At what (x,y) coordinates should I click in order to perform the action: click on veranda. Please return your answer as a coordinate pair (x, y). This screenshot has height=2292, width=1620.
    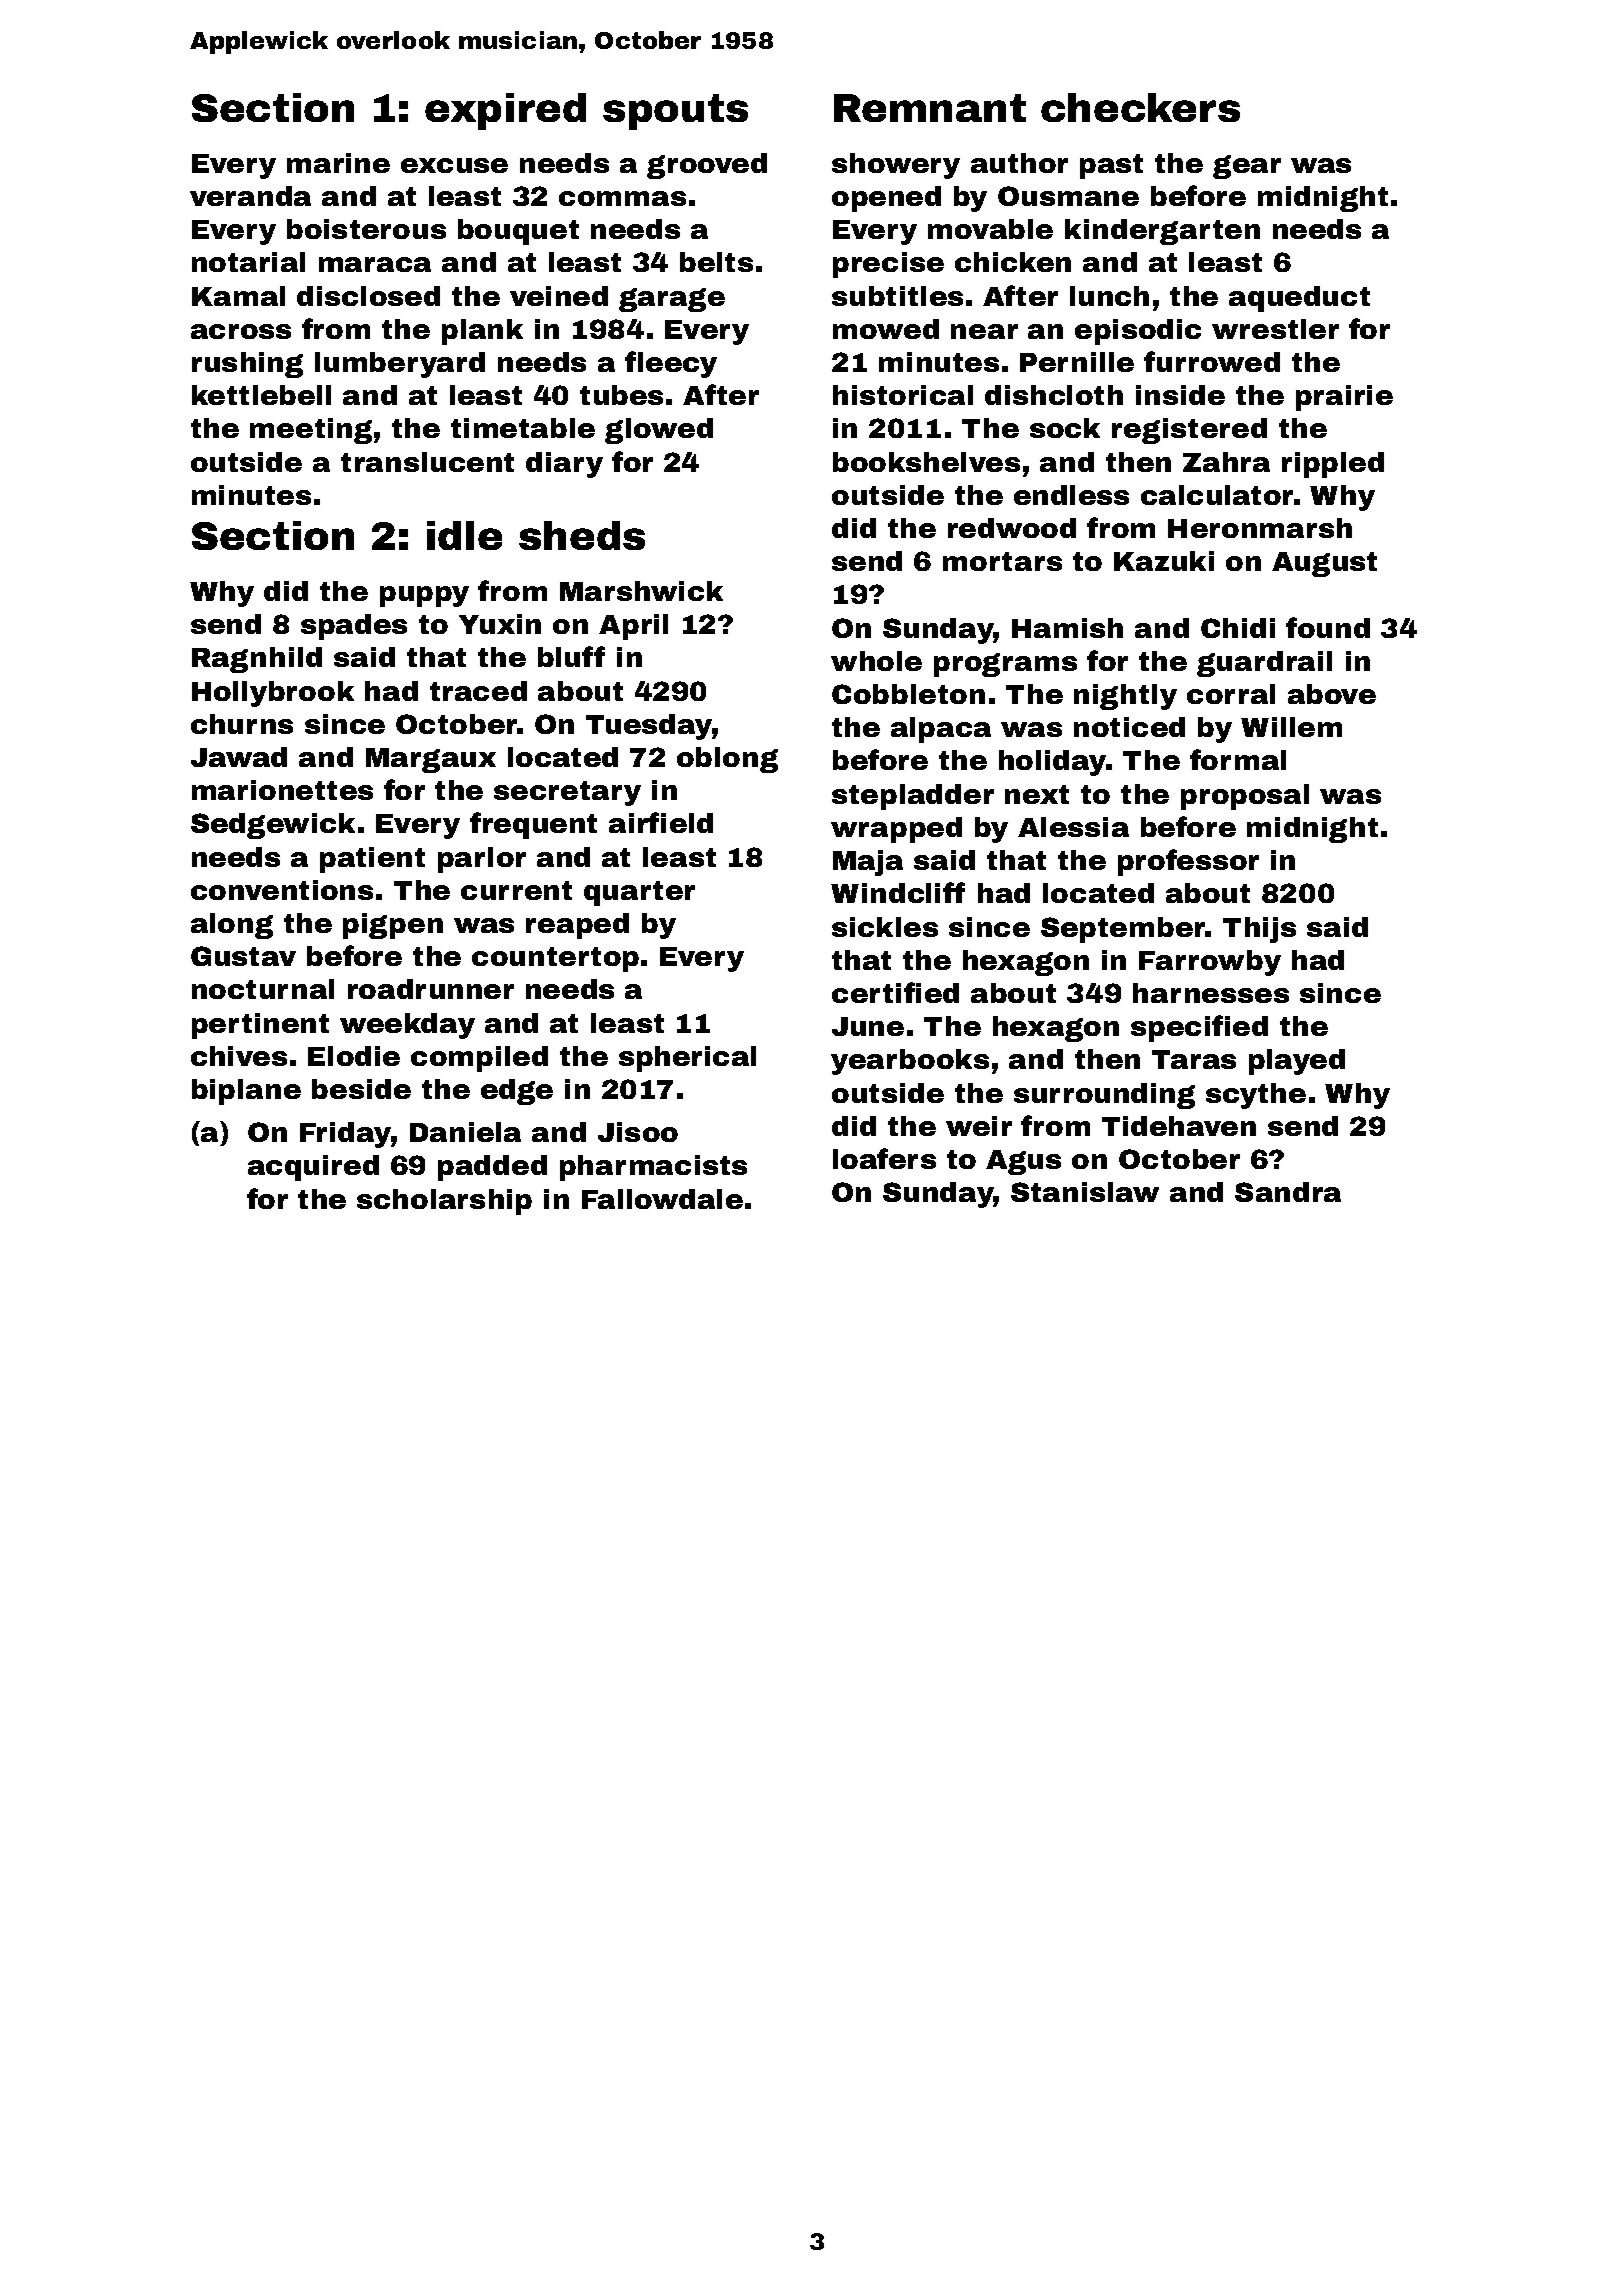
    Looking at the image, I should click on (250, 196).
